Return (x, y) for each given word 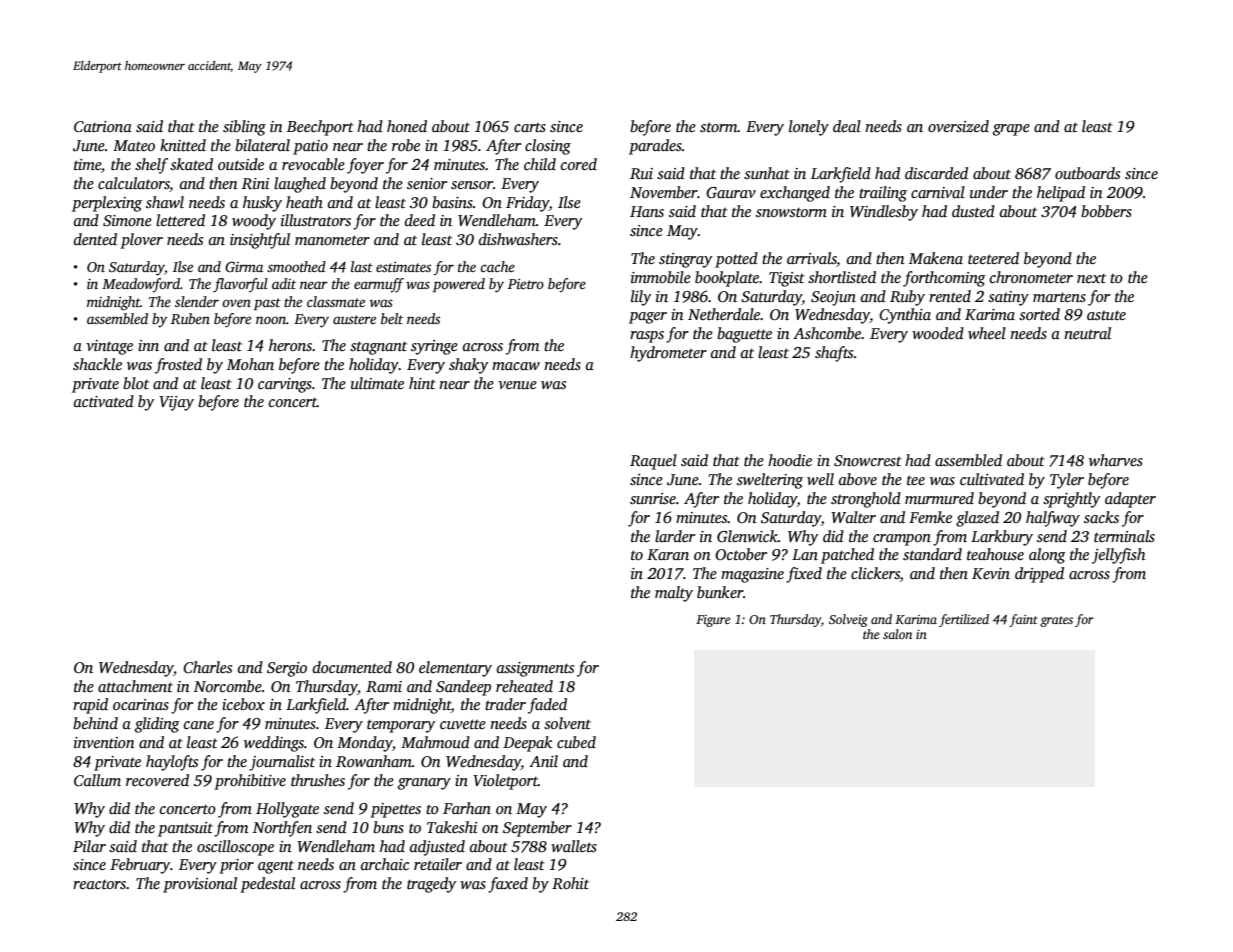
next (1091, 278)
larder (675, 536)
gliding (157, 725)
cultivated (992, 479)
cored (579, 164)
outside (241, 164)
